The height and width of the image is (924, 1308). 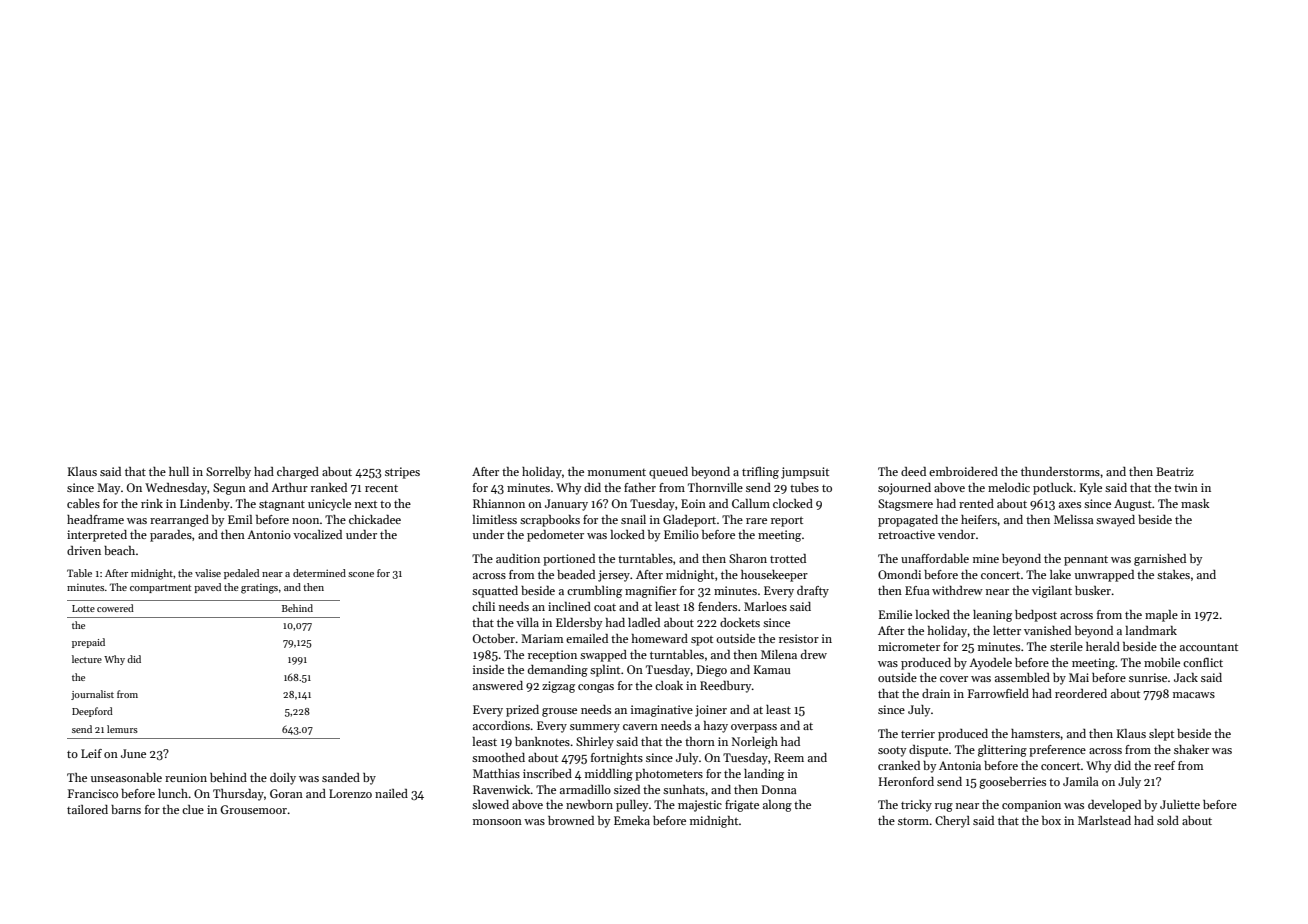 What do you see at coordinates (1047, 630) in the image?
I see `vanished` at bounding box center [1047, 630].
